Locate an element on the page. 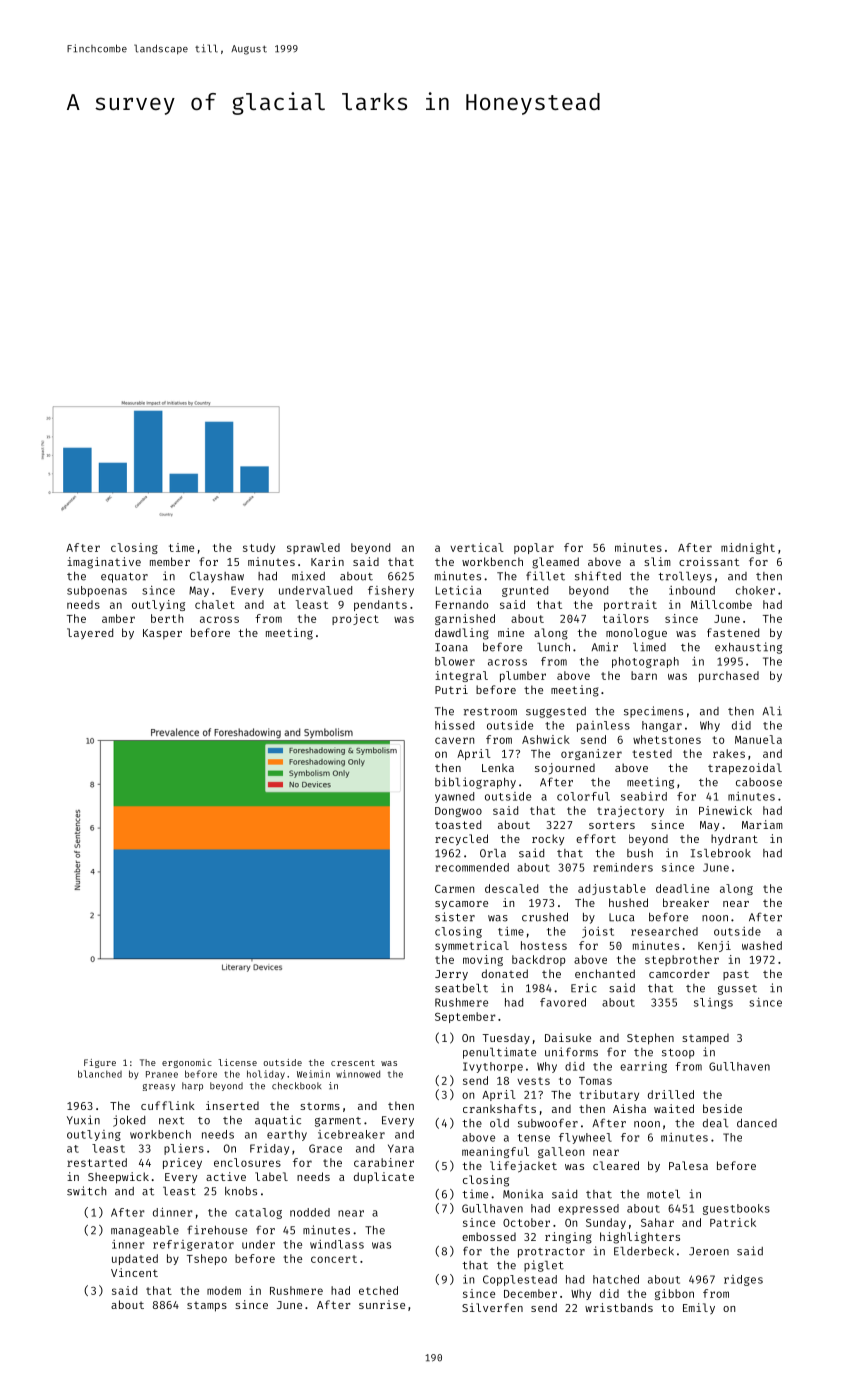 Image resolution: width=849 pixels, height=1400 pixels. ergonomic is located at coordinates (187, 1063).
